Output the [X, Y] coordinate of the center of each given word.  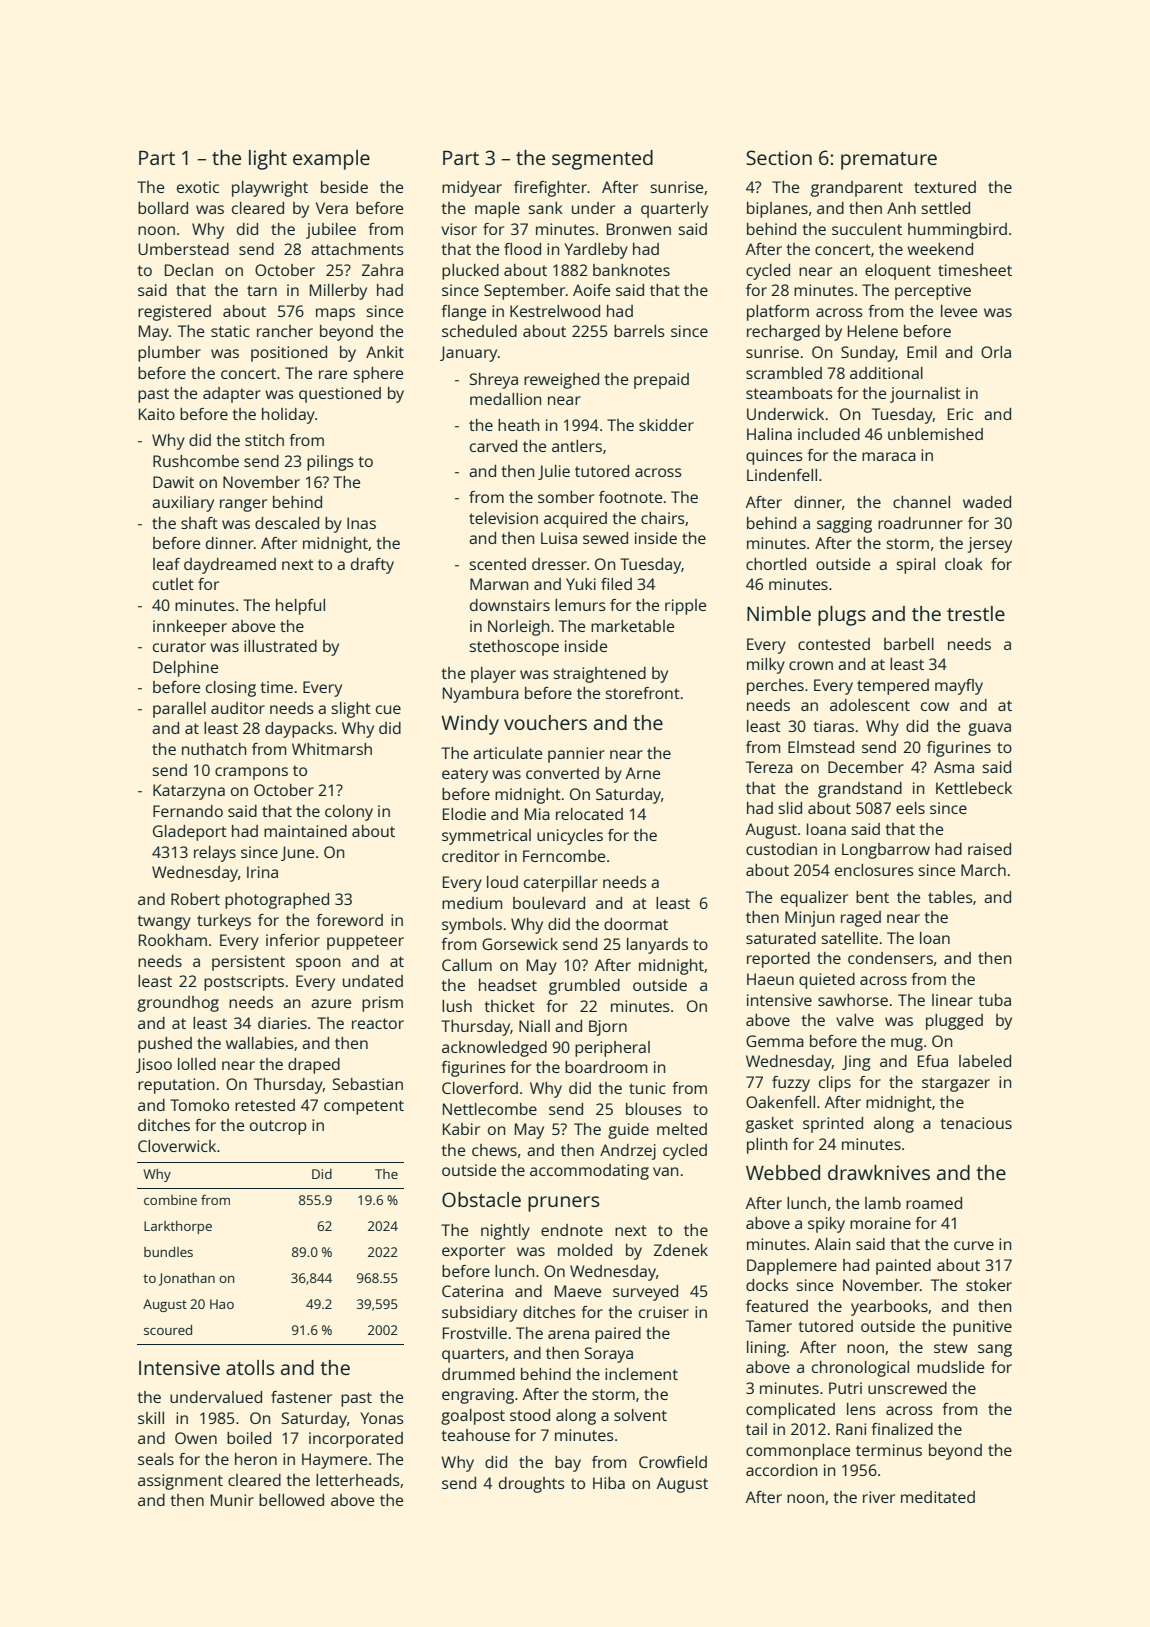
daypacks [299, 730]
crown [811, 665]
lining [766, 1349]
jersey [990, 545]
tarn [262, 290]
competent [364, 1107]
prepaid [661, 381]
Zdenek [681, 1250]
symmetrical [486, 837]
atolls [250, 1367]
